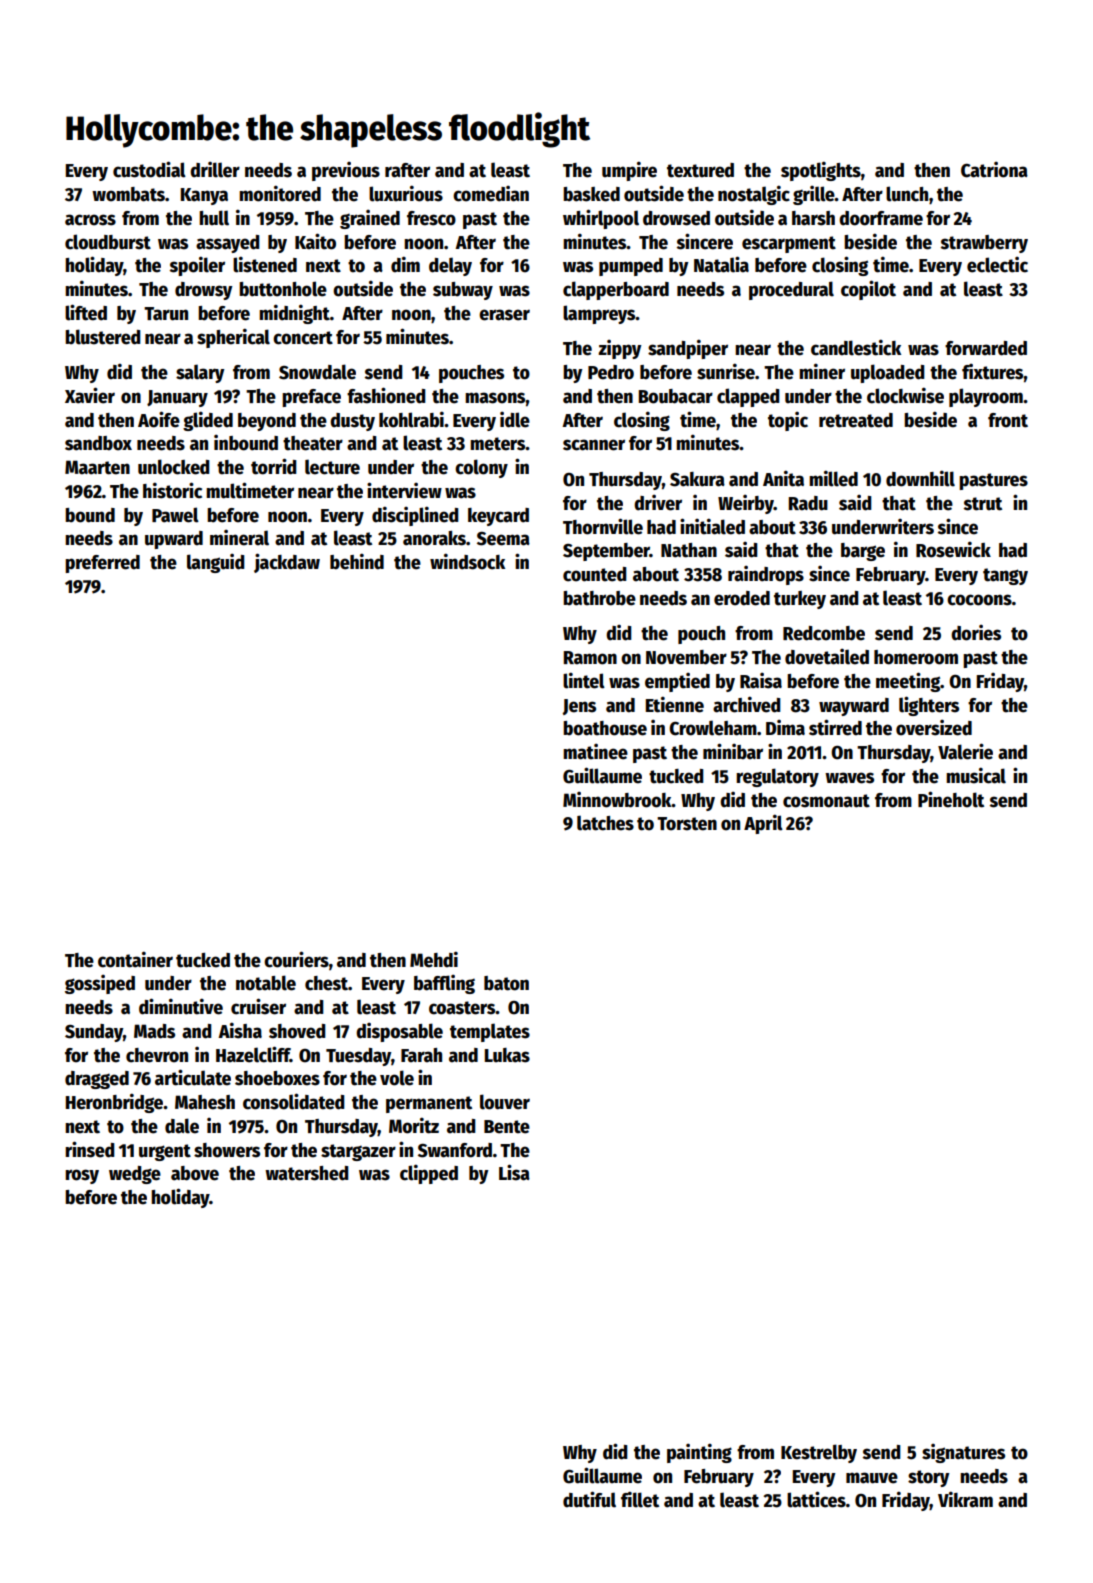  Describe the element at coordinates (589, 1499) in the image. I see `dutiful` at that location.
